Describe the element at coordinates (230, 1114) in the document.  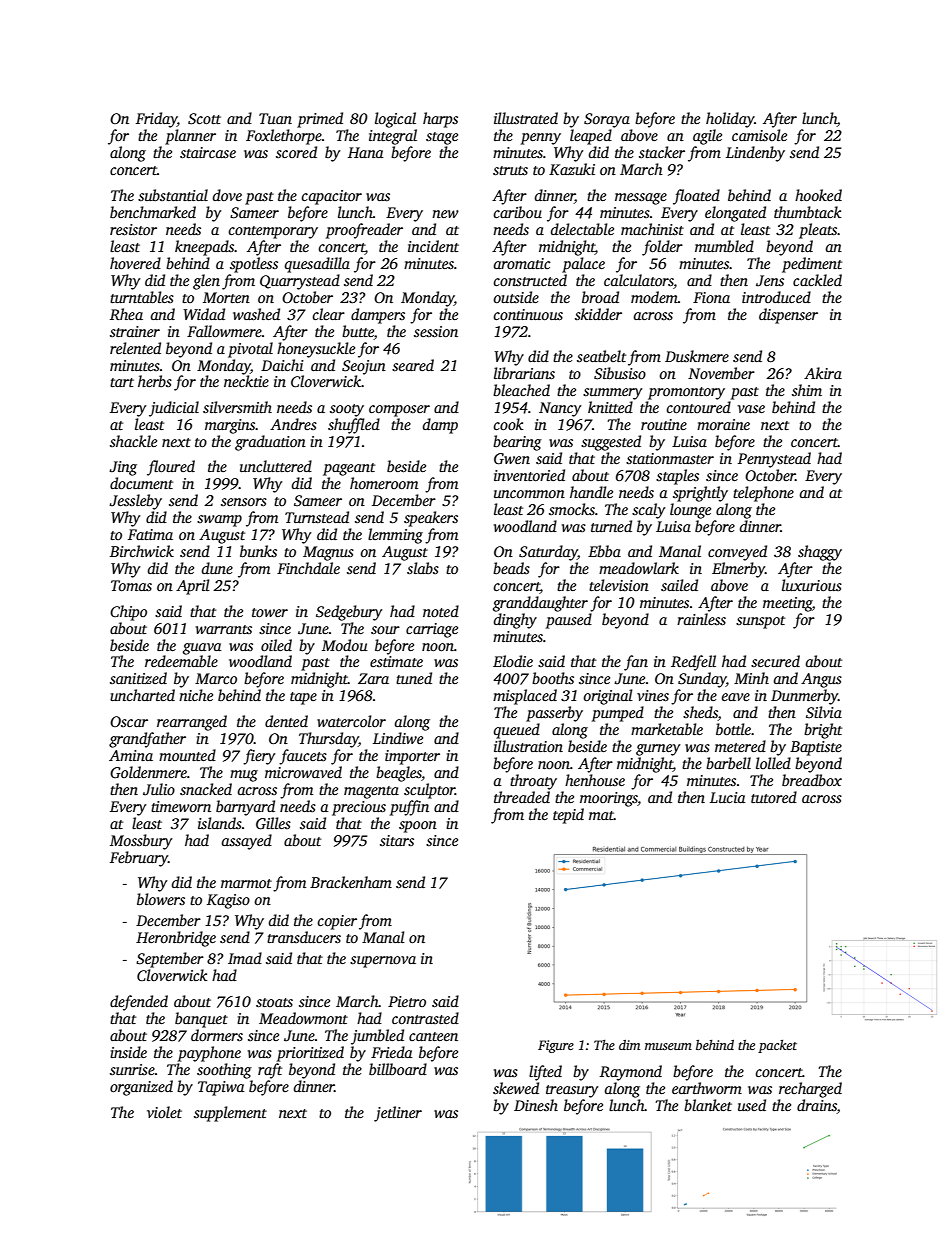
I see `supplement` at that location.
